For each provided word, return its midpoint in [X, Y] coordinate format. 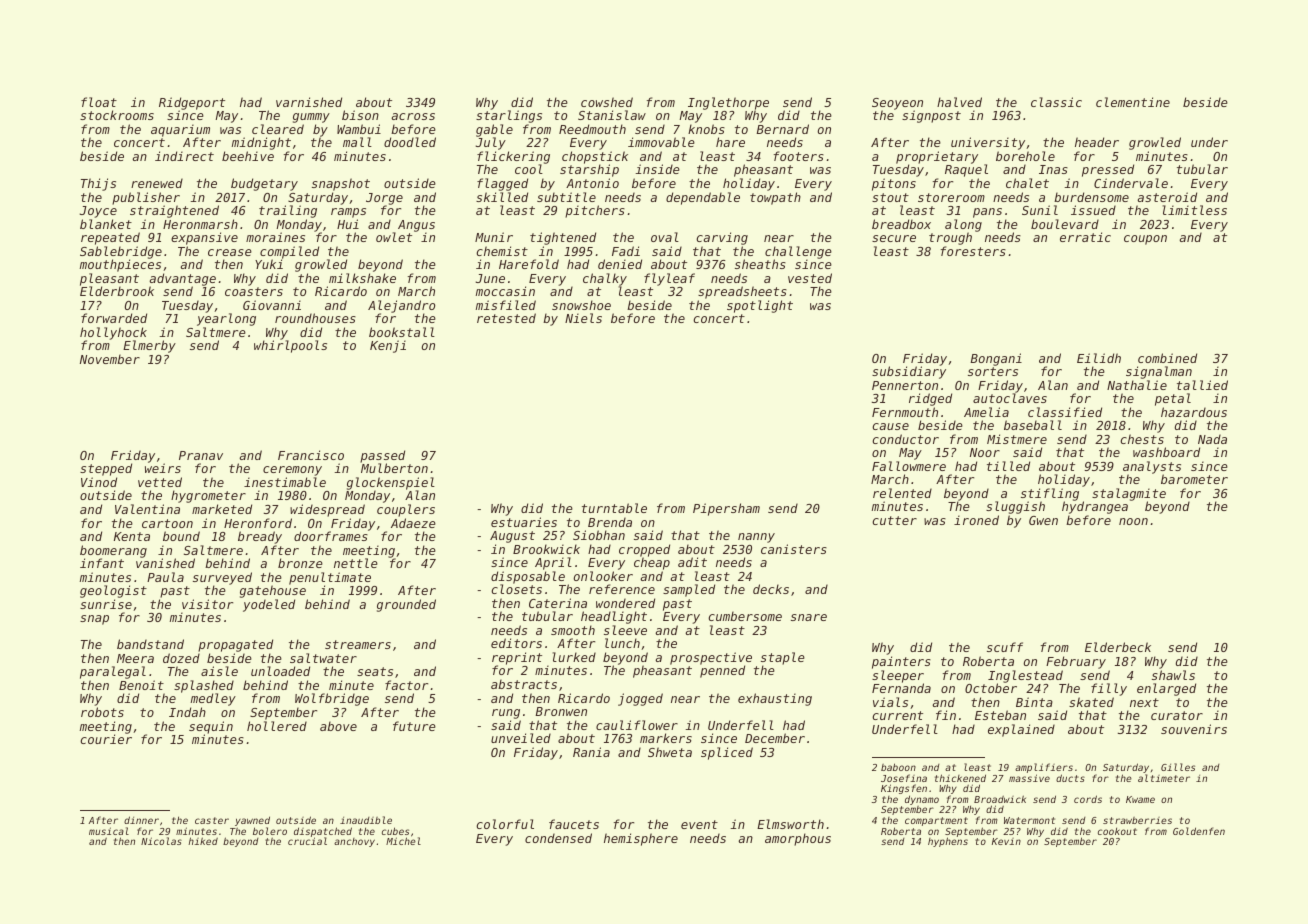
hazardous [1194, 412]
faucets [574, 824]
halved [959, 102]
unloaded [280, 671]
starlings [509, 117]
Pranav [201, 455]
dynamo [922, 800]
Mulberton [394, 468]
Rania [591, 752]
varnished [309, 102]
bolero [270, 831]
